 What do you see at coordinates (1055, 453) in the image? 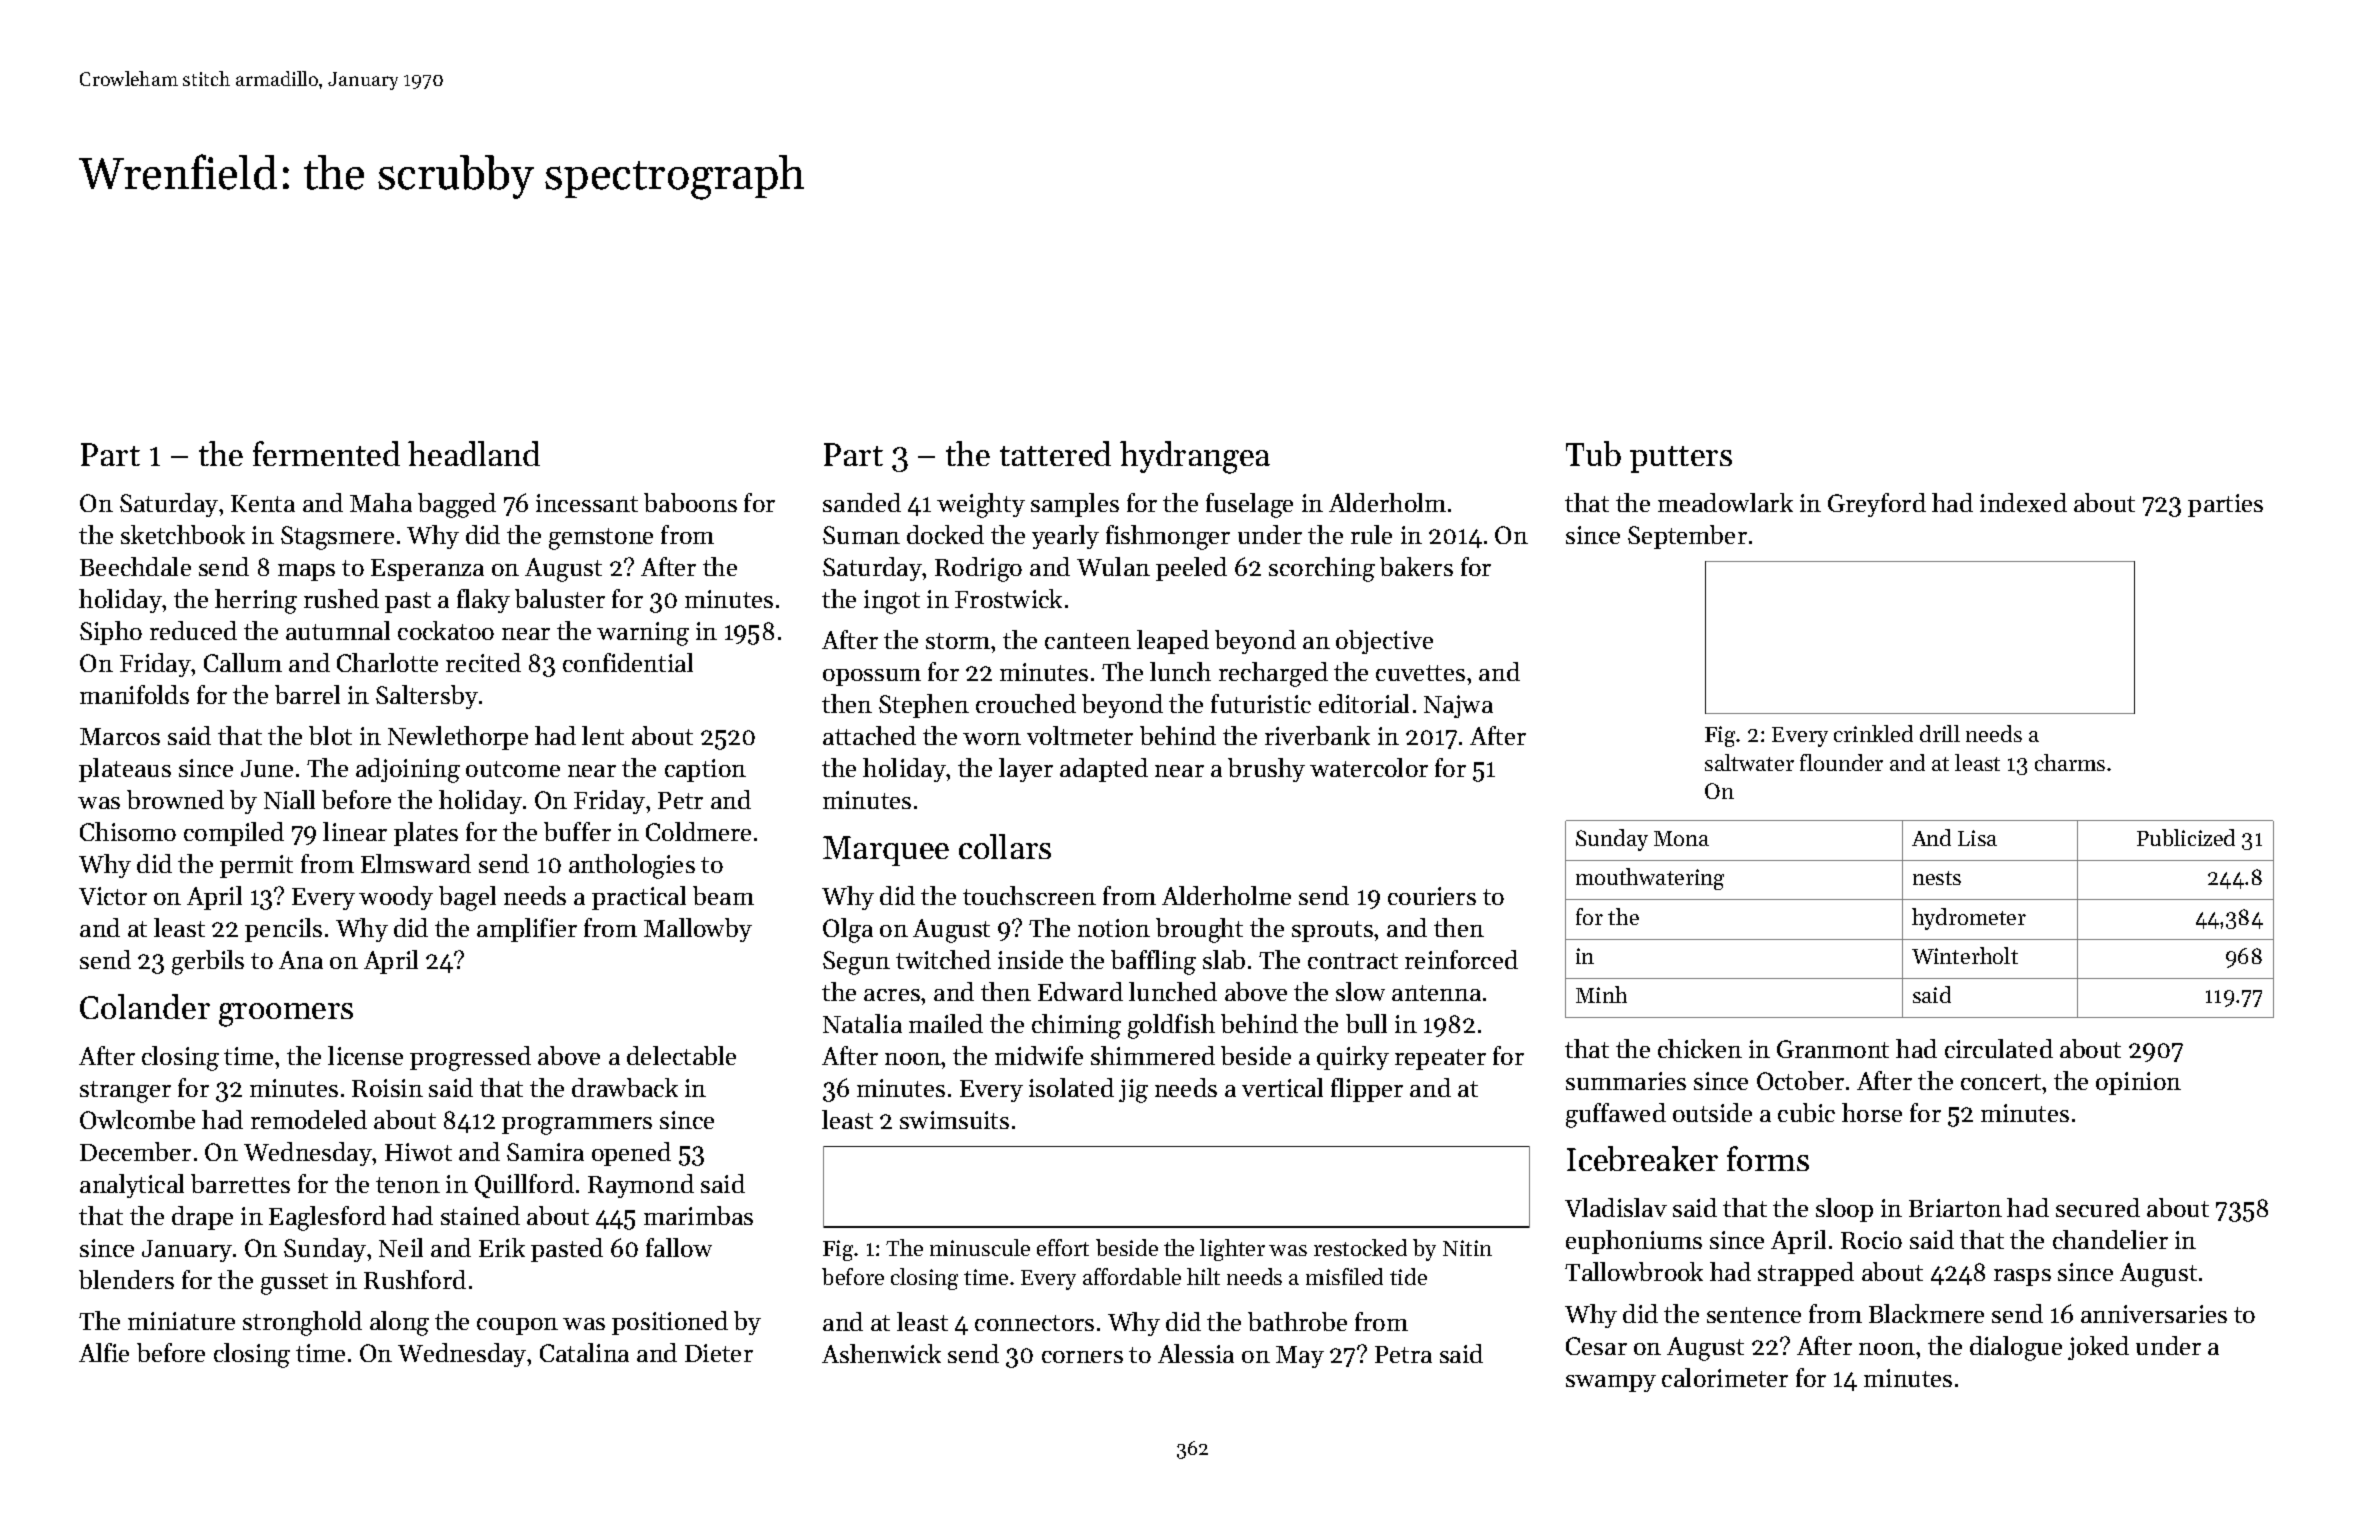
I see `tattered` at bounding box center [1055, 453].
